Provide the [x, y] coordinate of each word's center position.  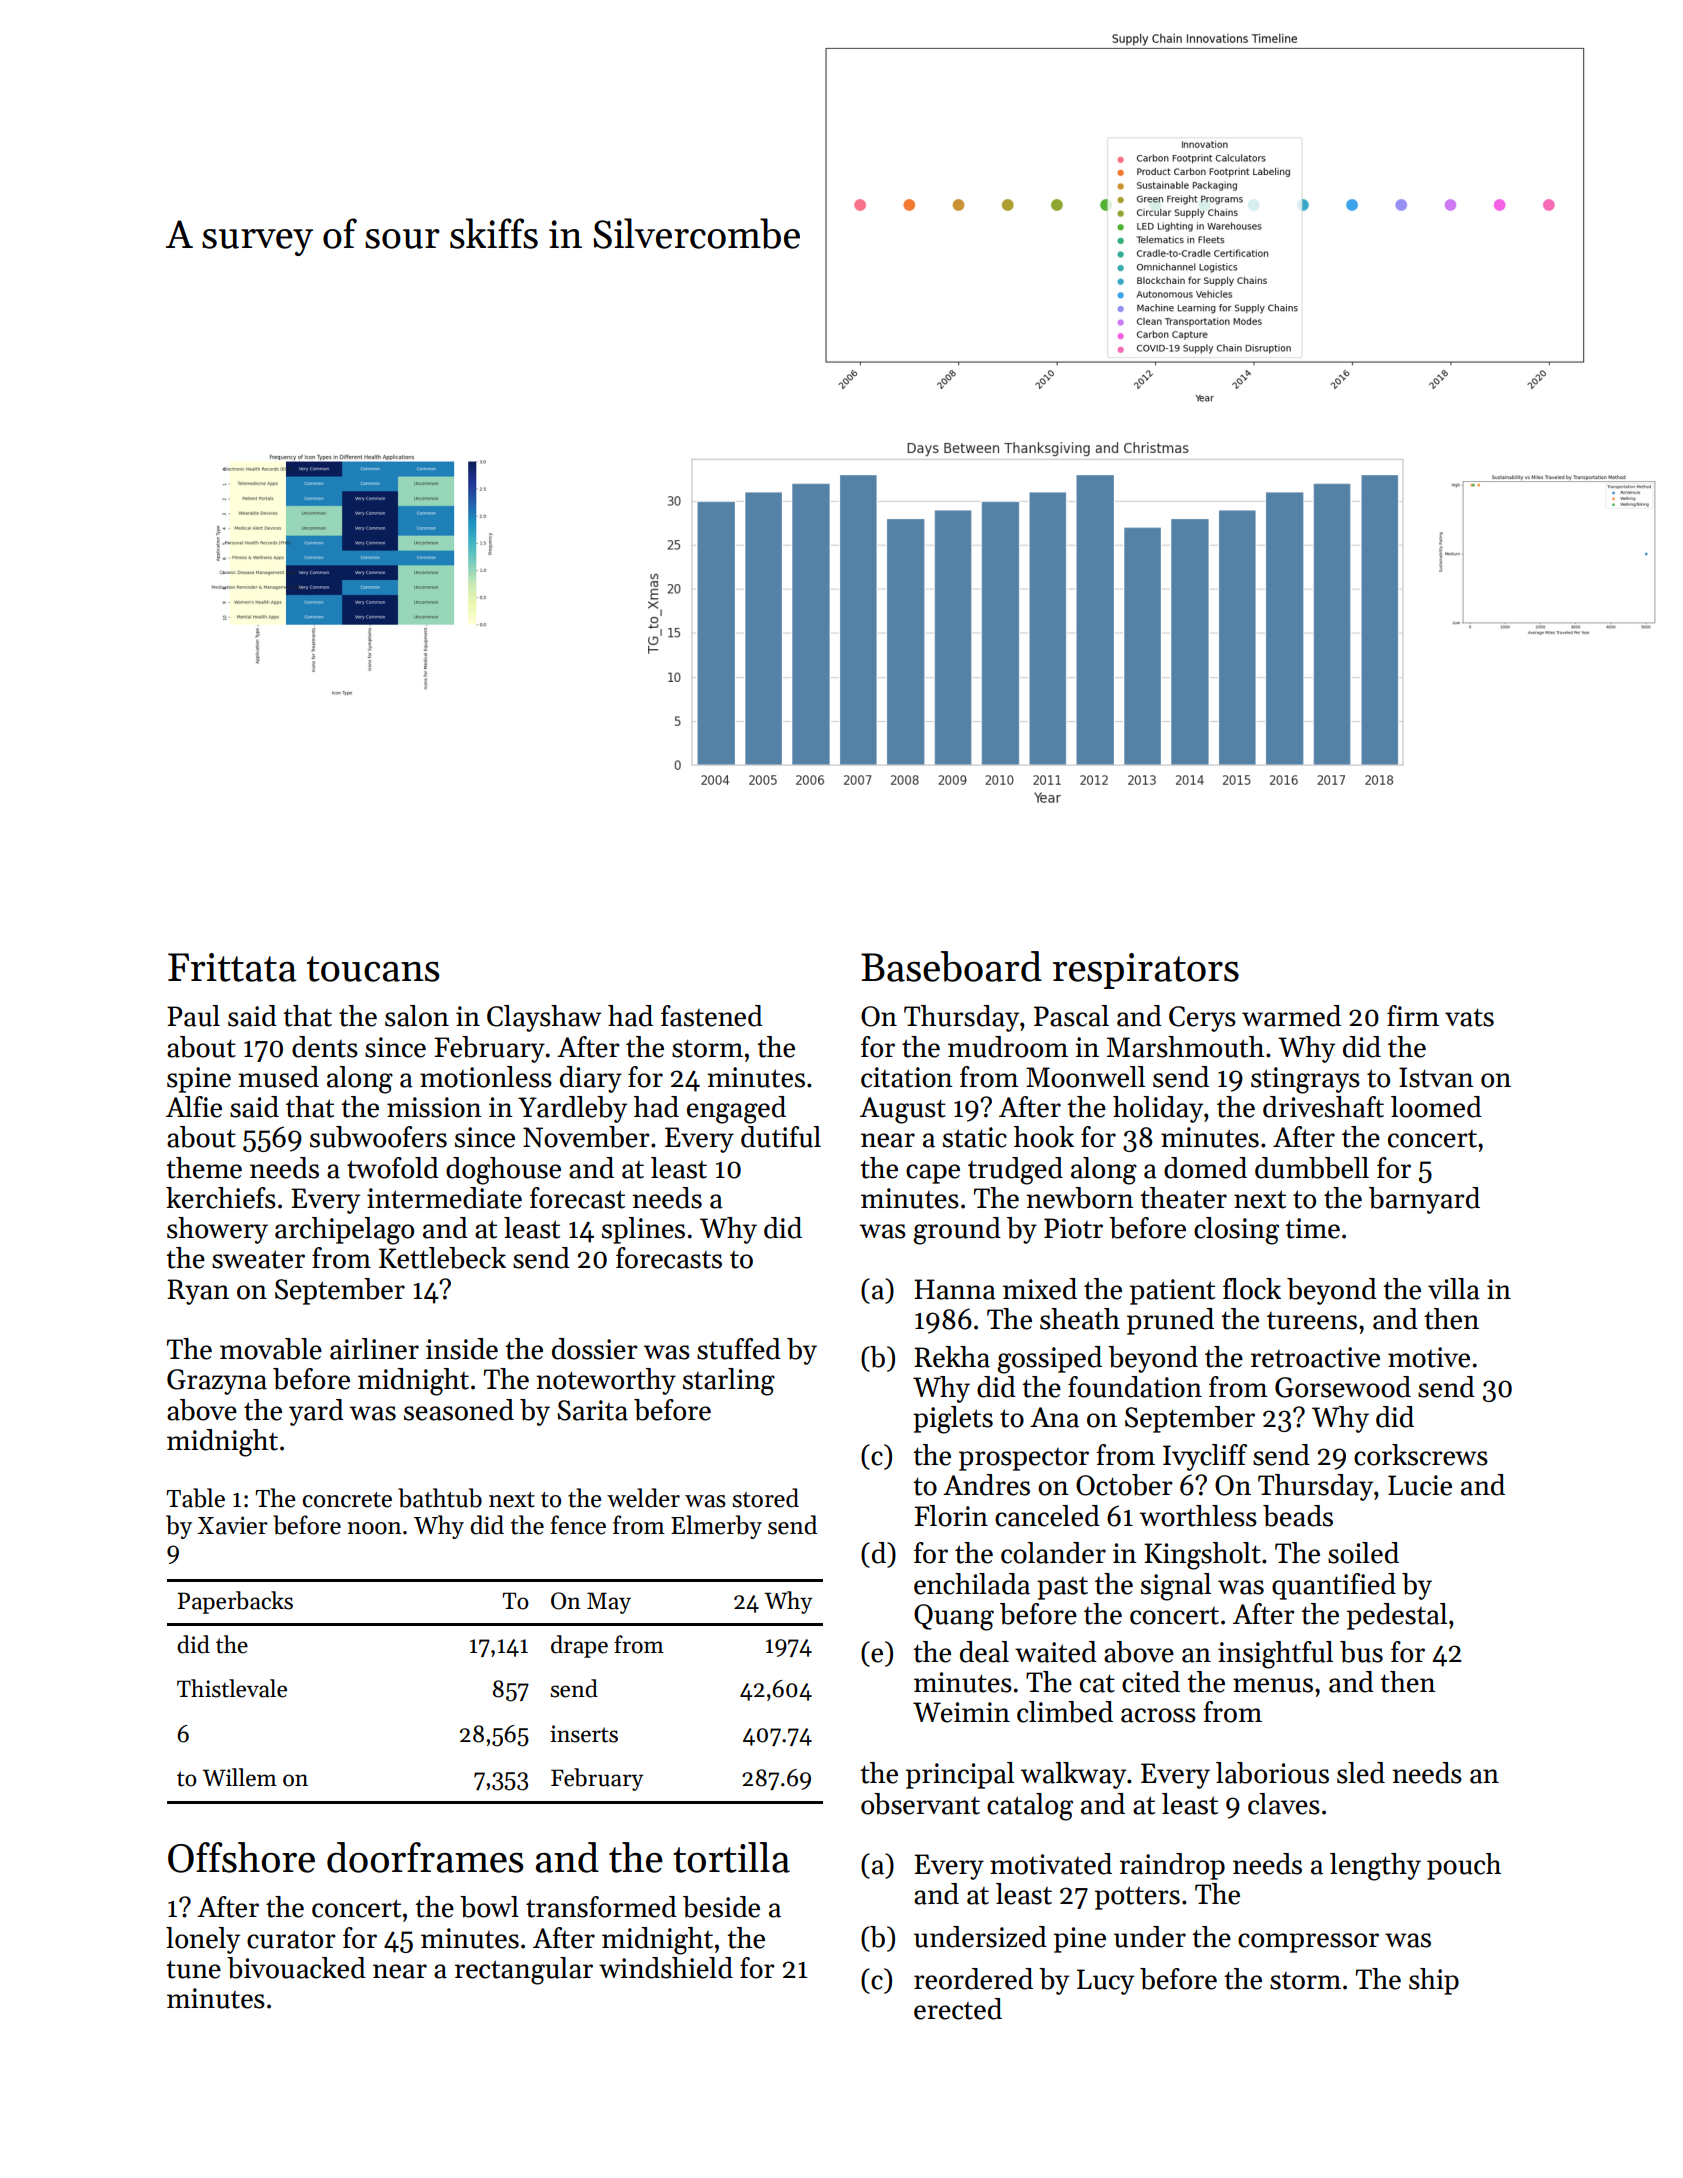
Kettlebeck [442, 1258]
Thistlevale [232, 1688]
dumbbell [1312, 1168]
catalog [1030, 1807]
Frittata [232, 967]
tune [193, 1969]
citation [907, 1077]
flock [1252, 1289]
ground [957, 1231]
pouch [1464, 1866]
